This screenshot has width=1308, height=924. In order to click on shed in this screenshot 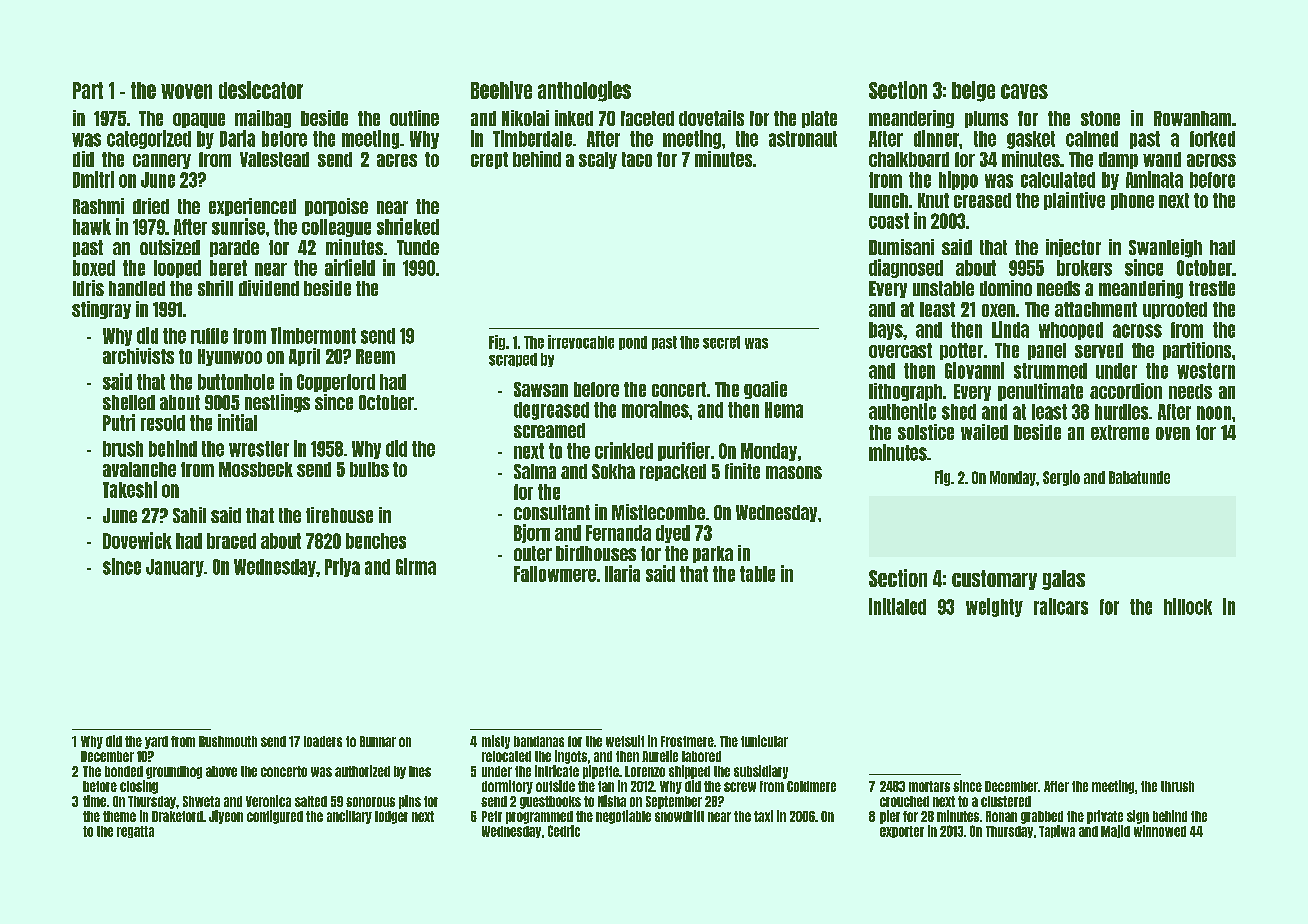, I will do `click(959, 412)`.
